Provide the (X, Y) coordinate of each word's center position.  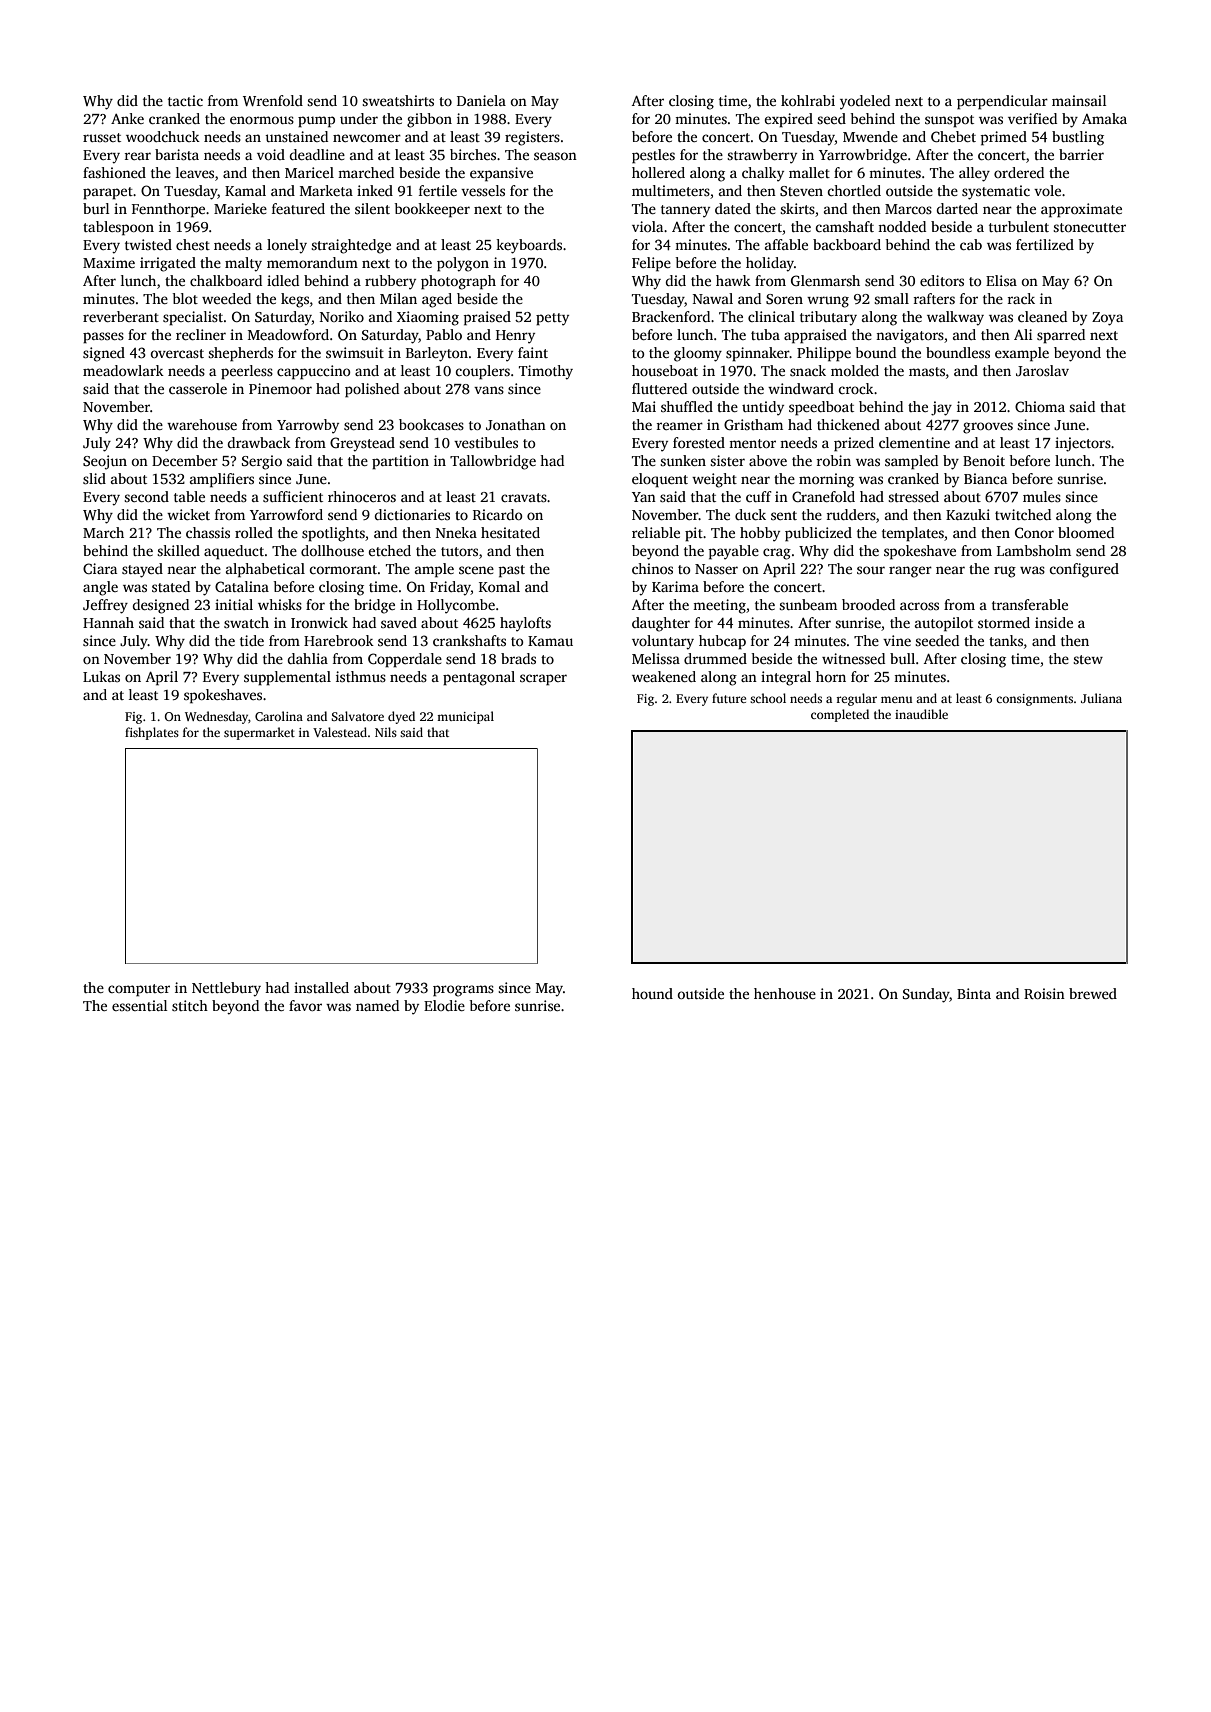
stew (1088, 659)
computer (139, 990)
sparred (1061, 336)
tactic (185, 100)
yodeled (865, 102)
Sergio (262, 462)
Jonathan (516, 424)
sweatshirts (398, 100)
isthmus (361, 676)
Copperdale (405, 660)
